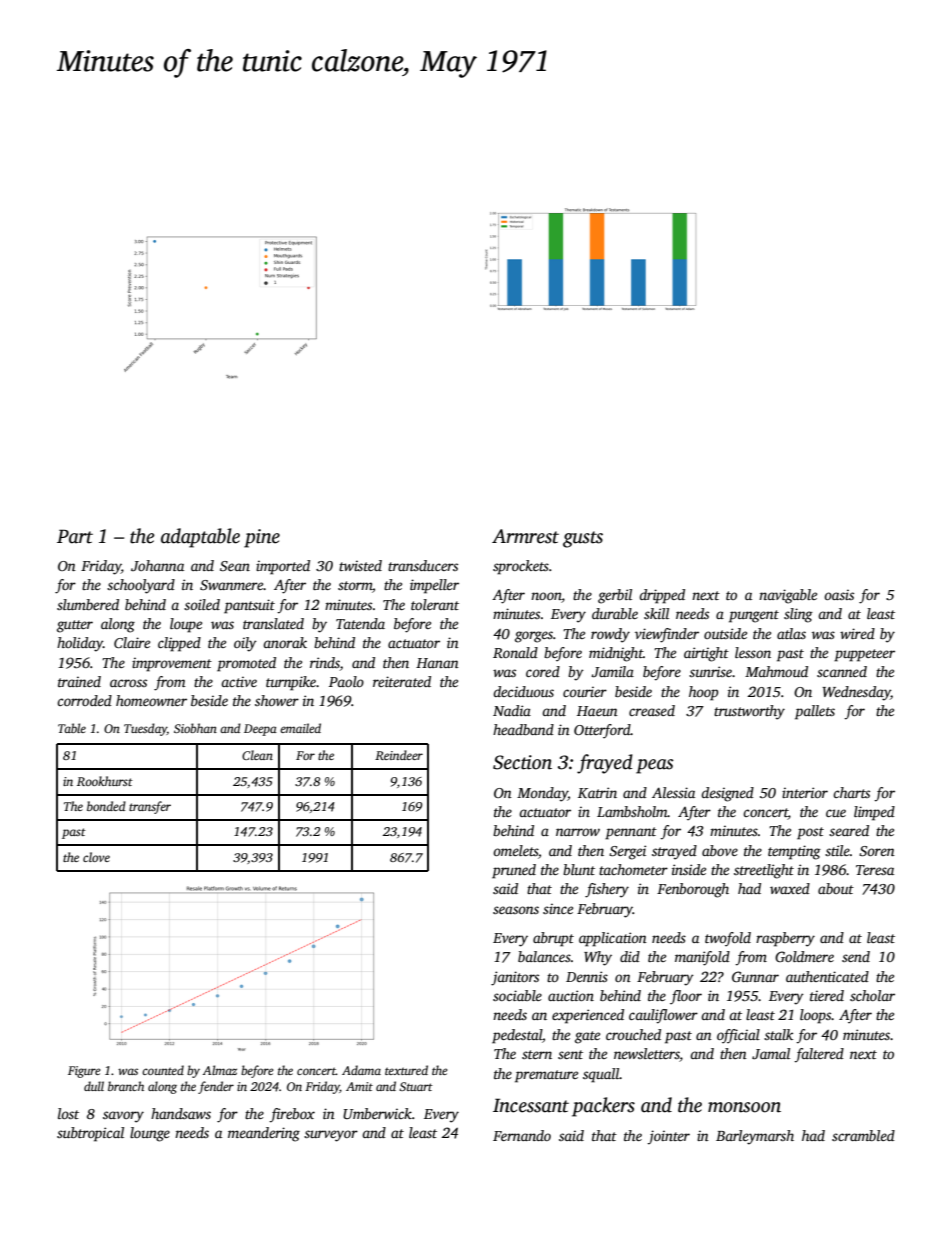 The height and width of the screenshot is (1233, 952). I want to click on Soren, so click(877, 851).
